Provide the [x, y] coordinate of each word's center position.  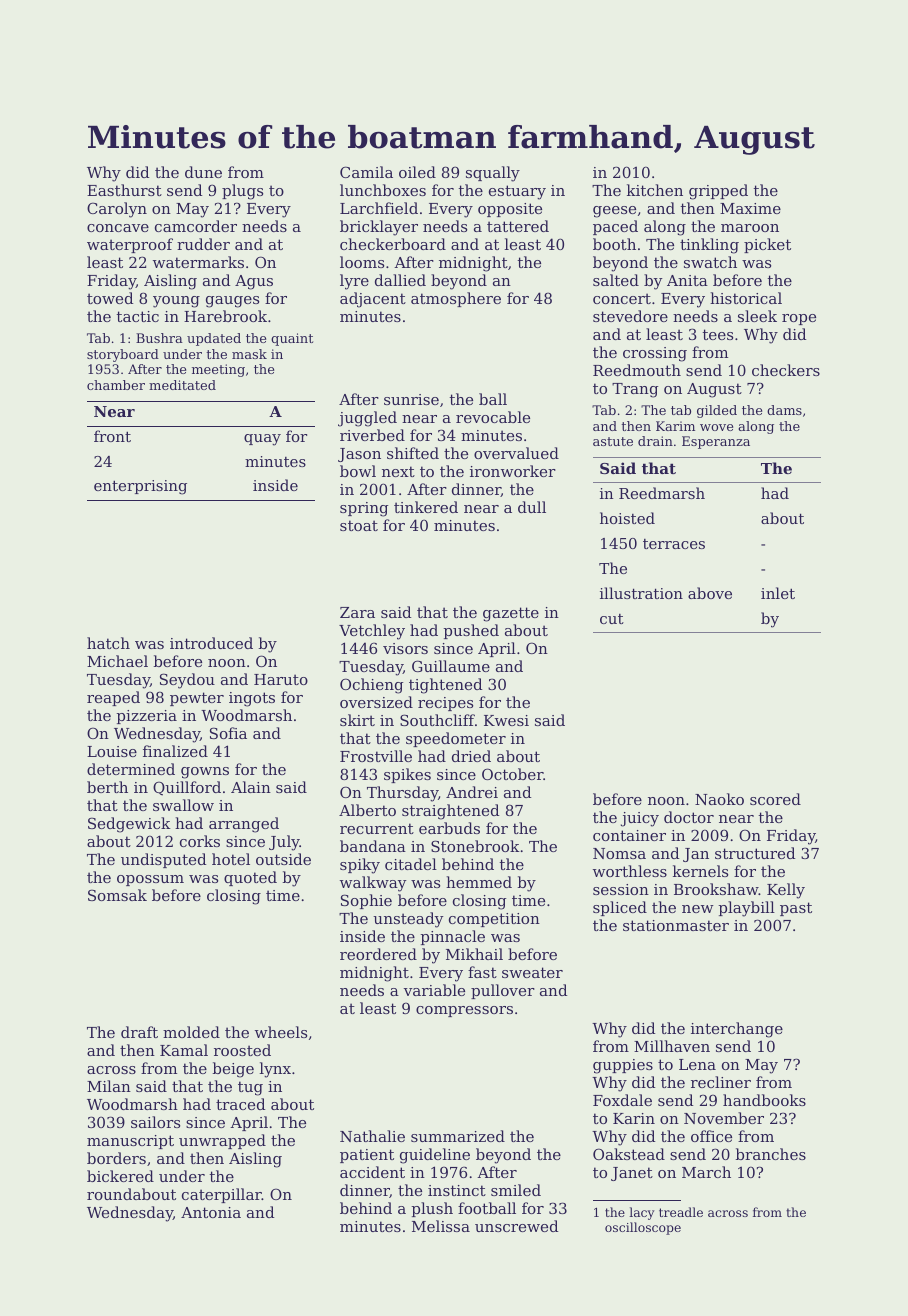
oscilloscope [643, 1228]
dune [203, 172]
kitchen [655, 190]
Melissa [441, 1226]
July [284, 843]
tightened [445, 686]
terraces [674, 544]
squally [493, 174]
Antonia [211, 1212]
